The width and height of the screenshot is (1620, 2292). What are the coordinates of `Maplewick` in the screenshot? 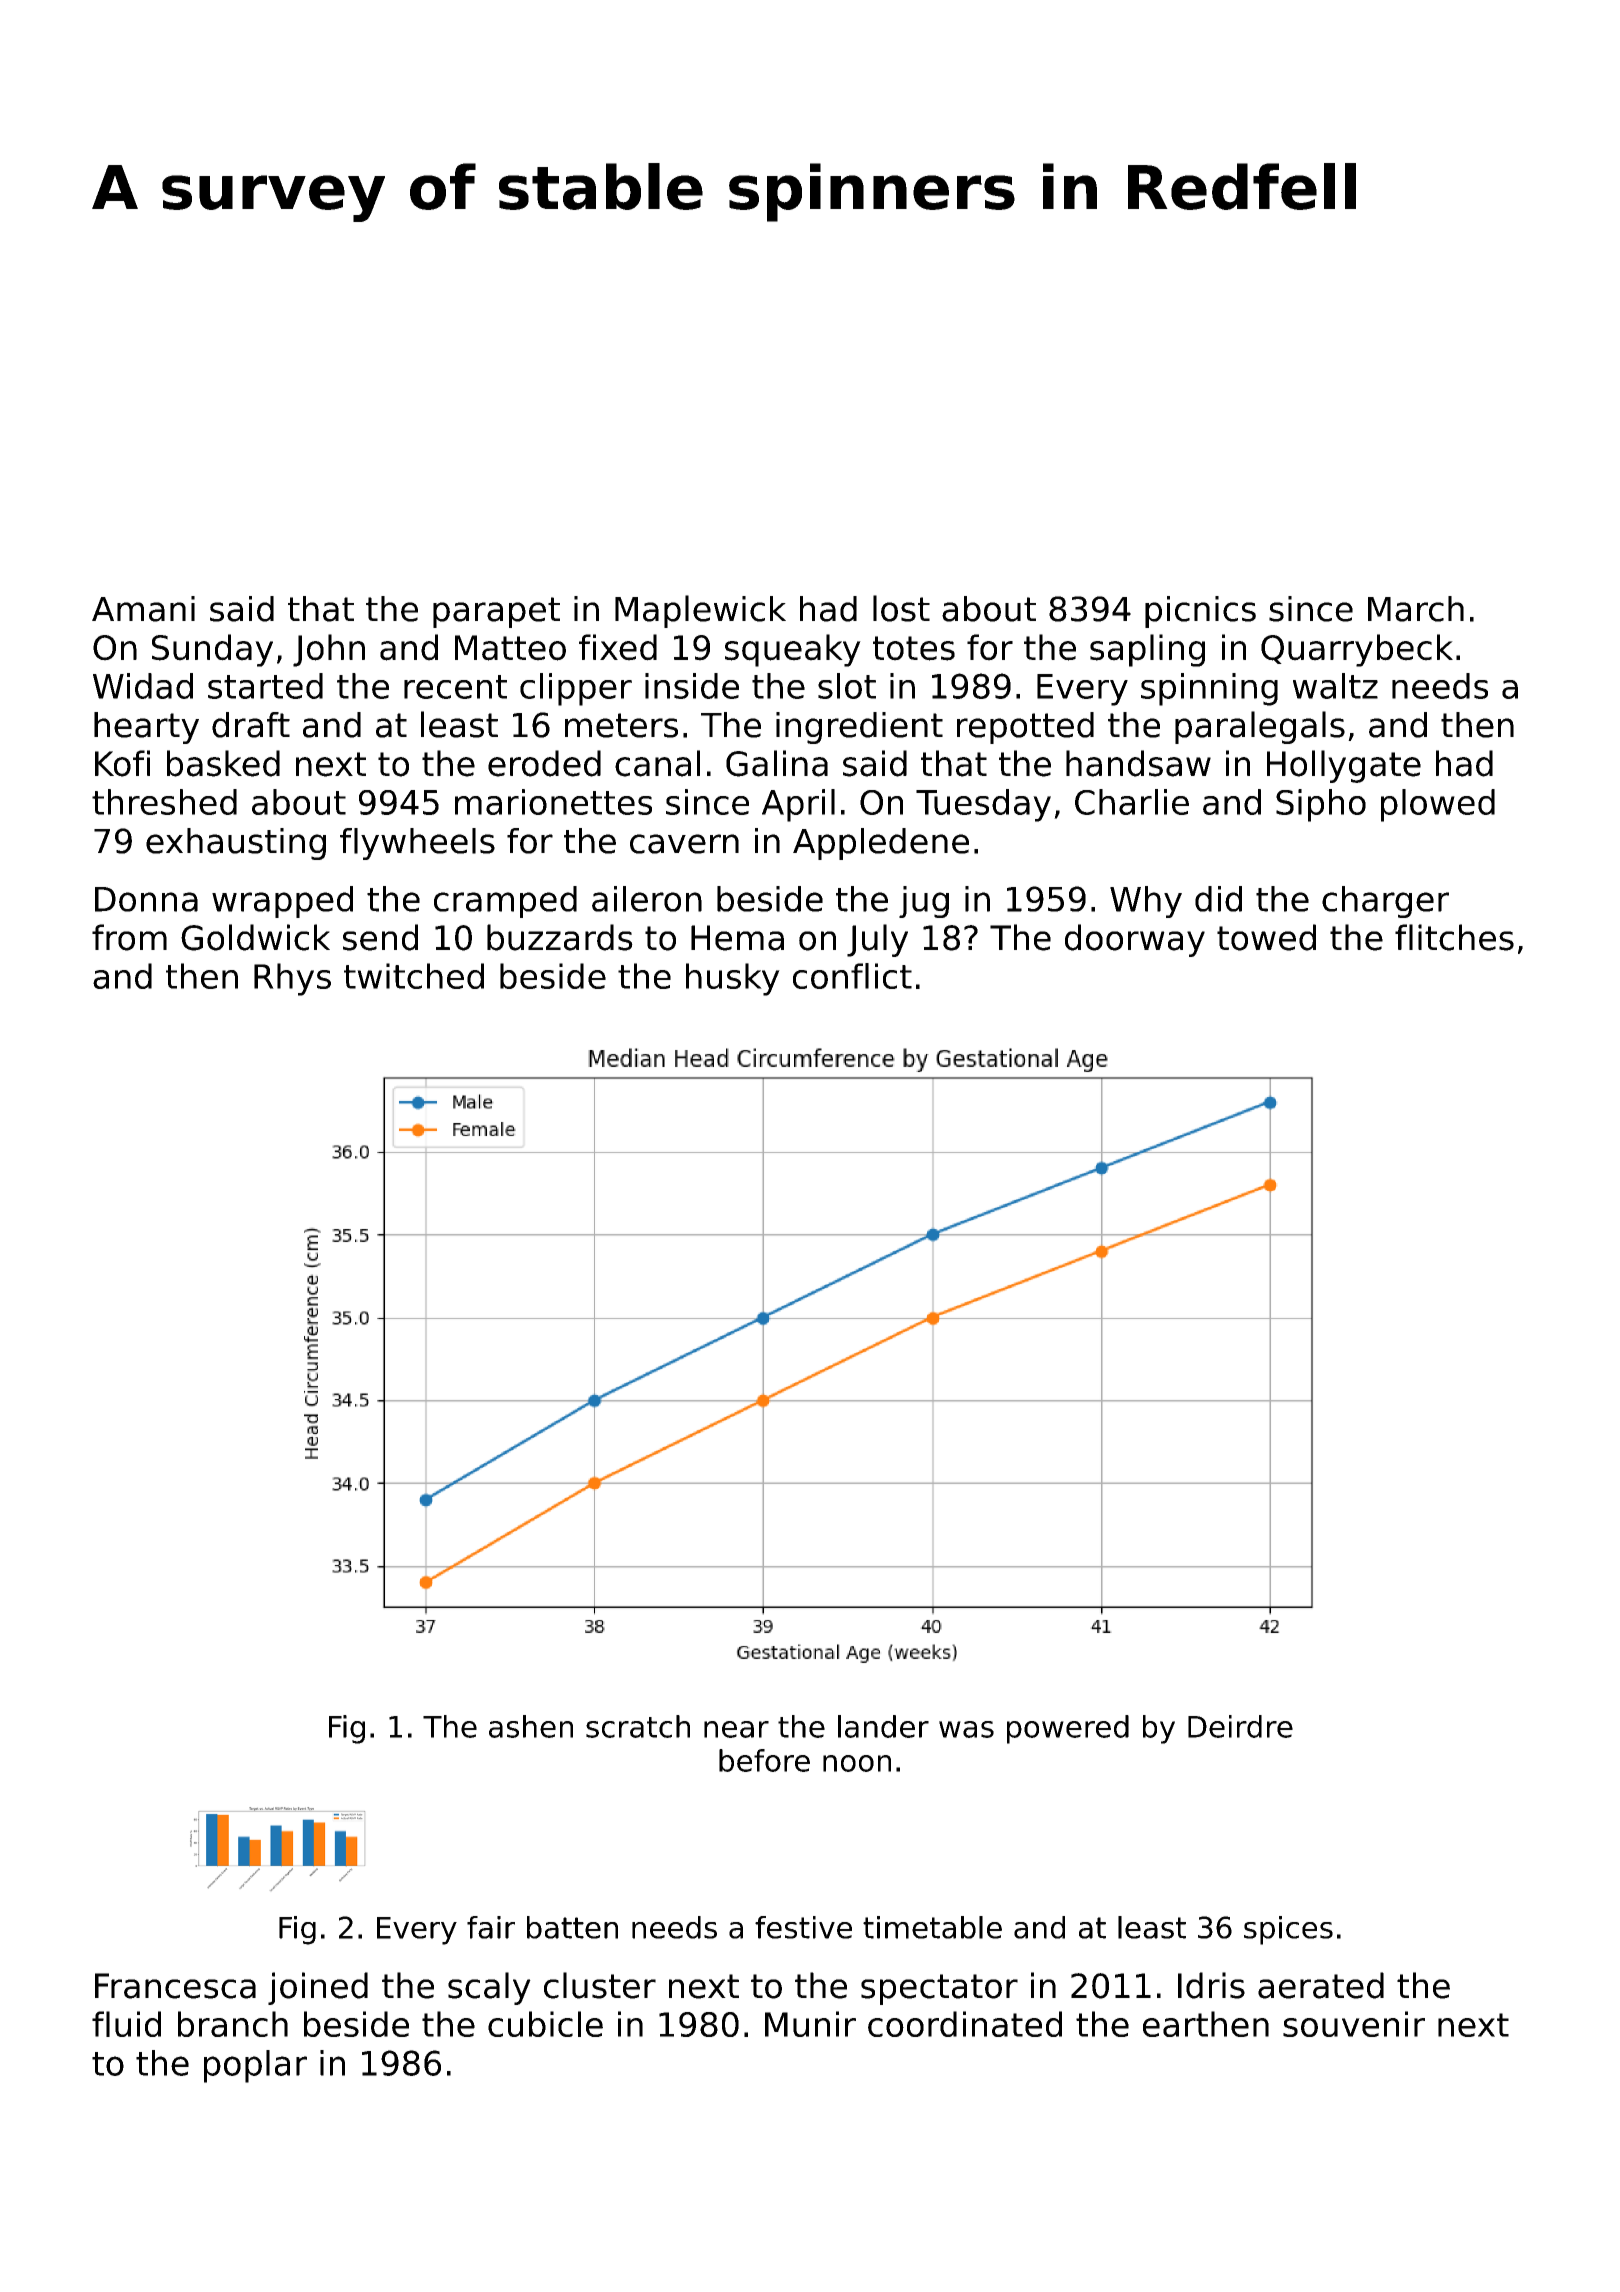 It's located at (700, 611).
